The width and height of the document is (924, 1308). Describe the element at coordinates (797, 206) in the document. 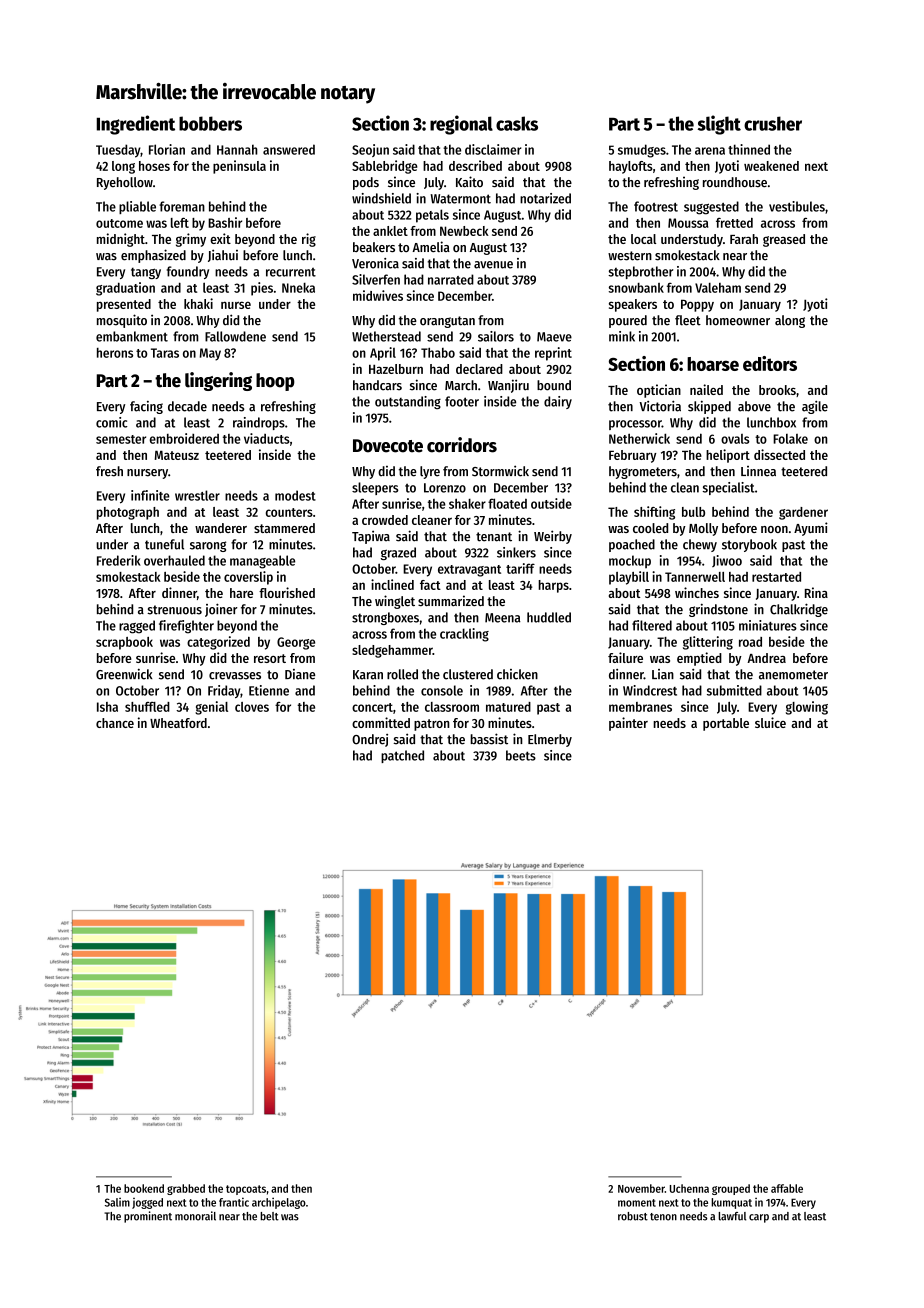

I see `vestibules` at that location.
